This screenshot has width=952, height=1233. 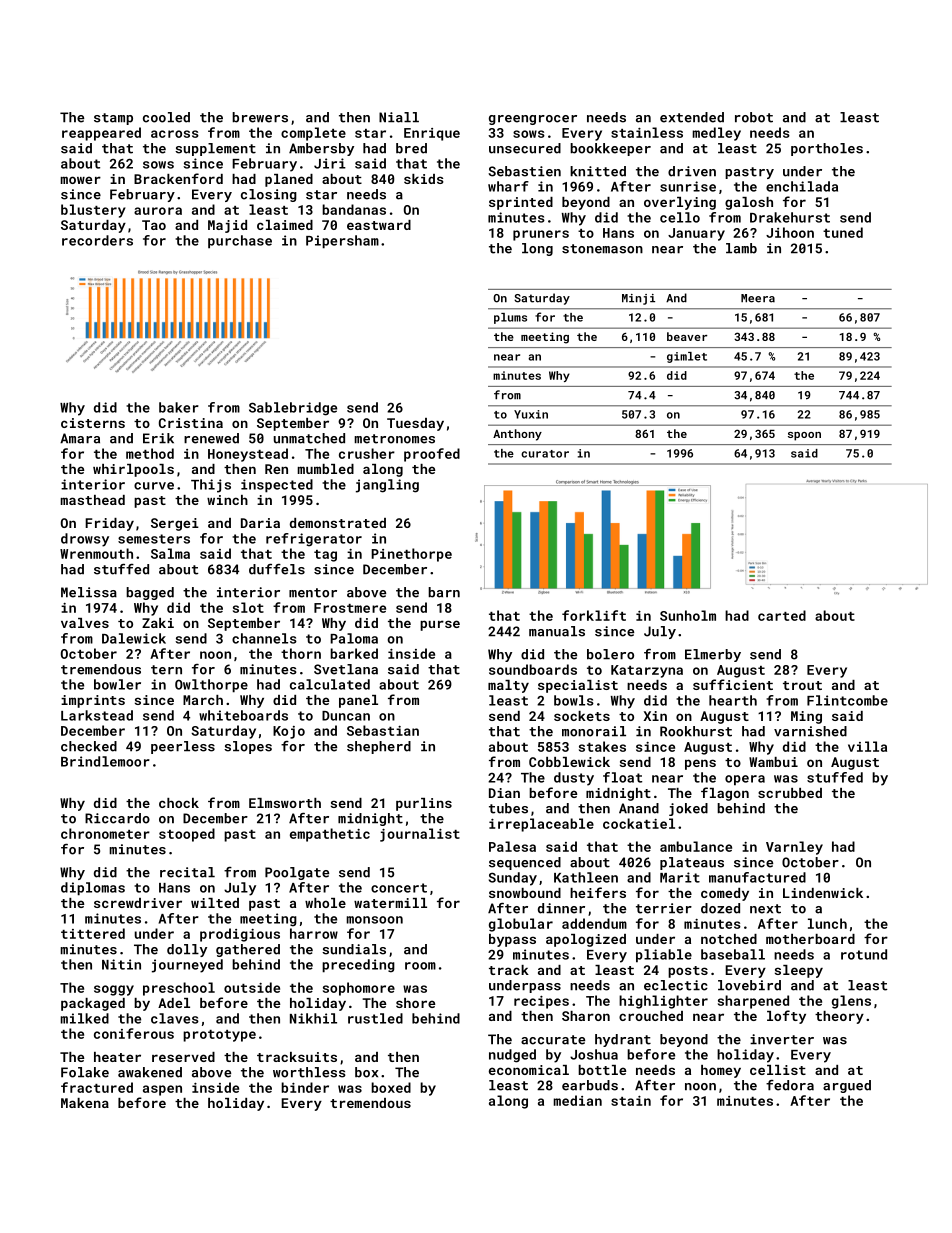 What do you see at coordinates (758, 298) in the screenshot?
I see `Meera` at bounding box center [758, 298].
